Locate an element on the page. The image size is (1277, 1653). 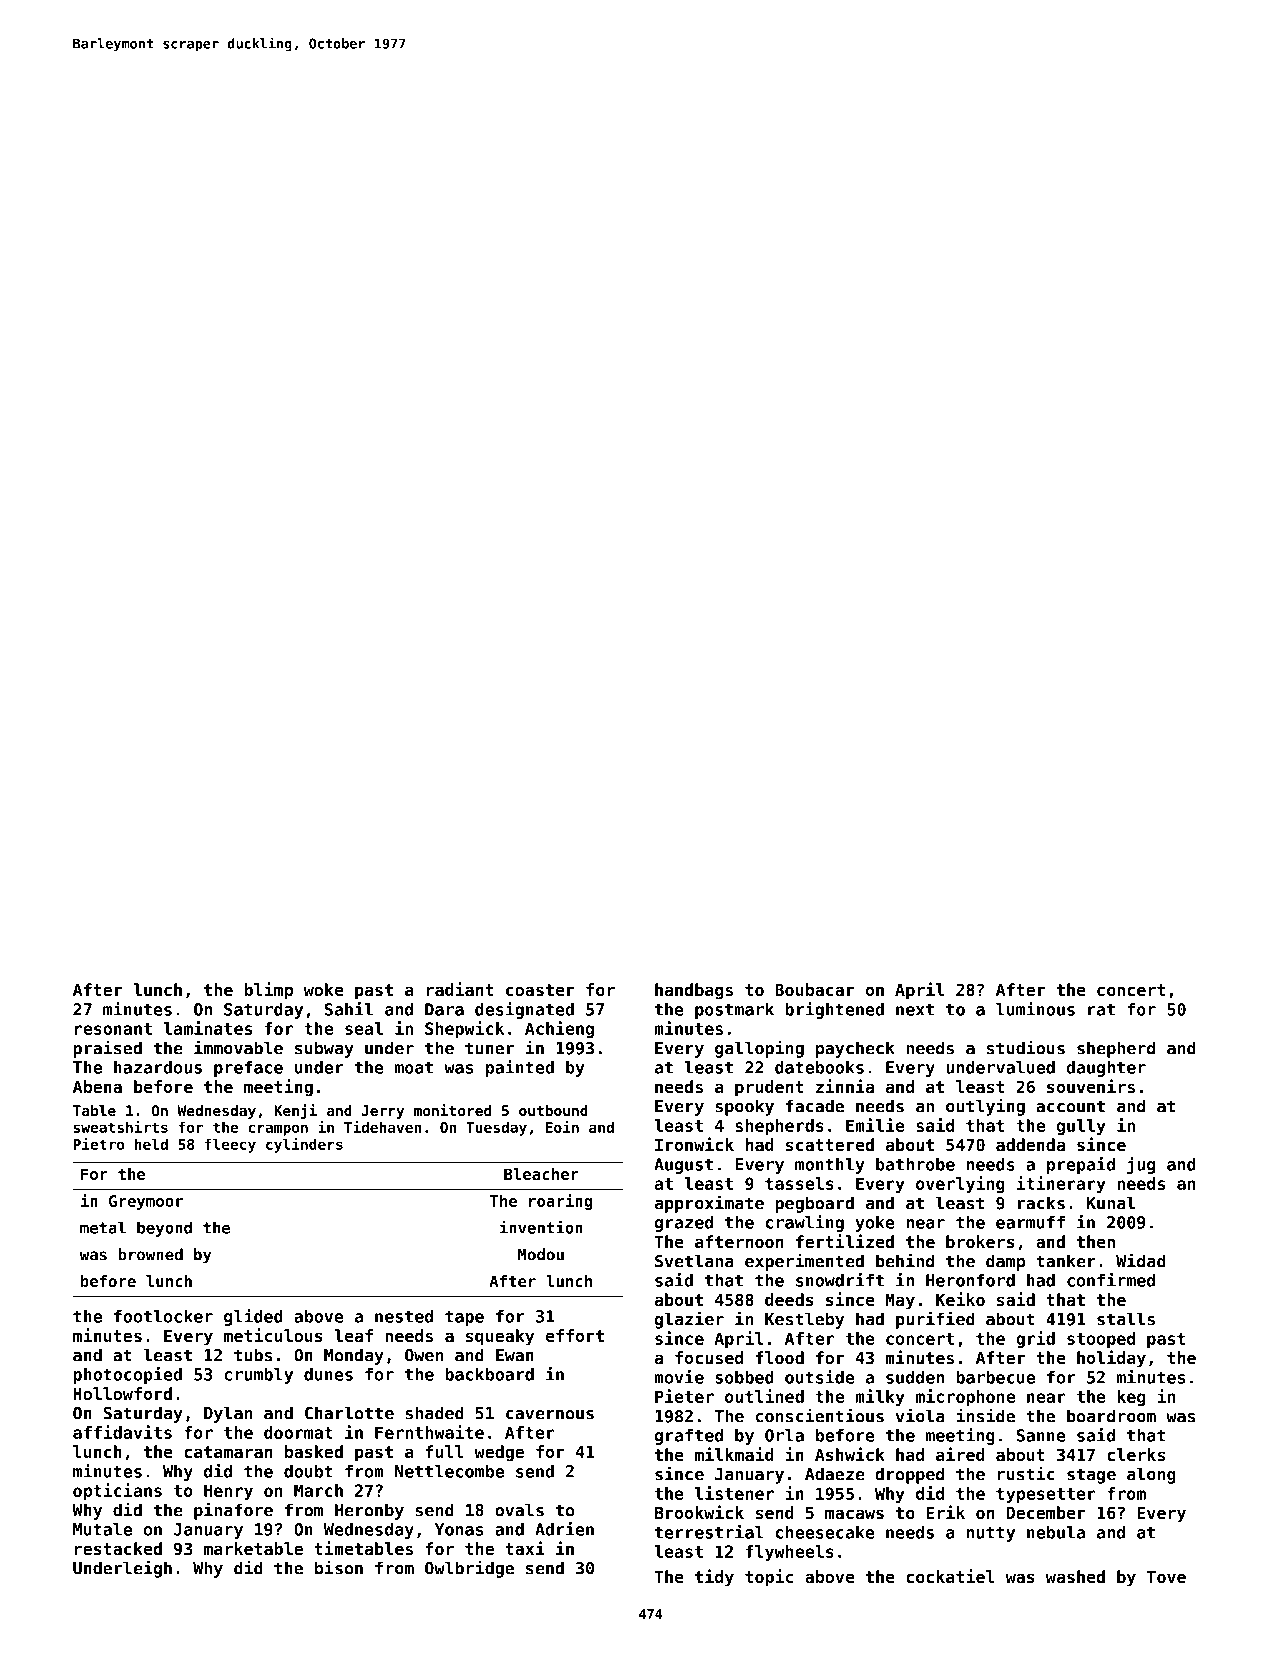
bison is located at coordinates (339, 1567).
